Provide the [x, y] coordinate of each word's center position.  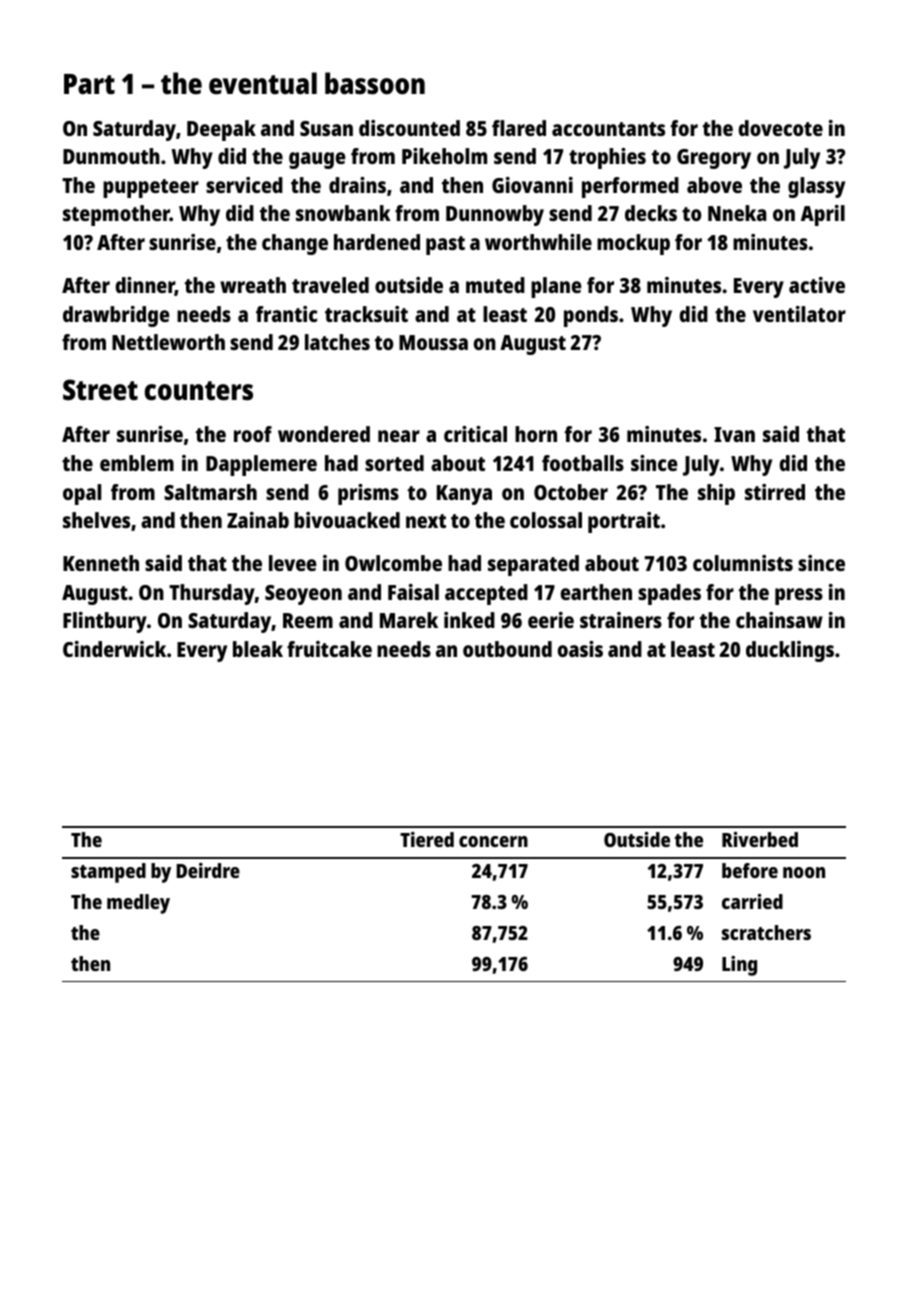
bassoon [375, 83]
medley [138, 904]
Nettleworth [168, 342]
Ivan [734, 434]
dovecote [780, 128]
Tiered [427, 839]
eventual [263, 83]
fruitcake [329, 649]
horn [536, 434]
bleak [258, 649]
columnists [743, 563]
